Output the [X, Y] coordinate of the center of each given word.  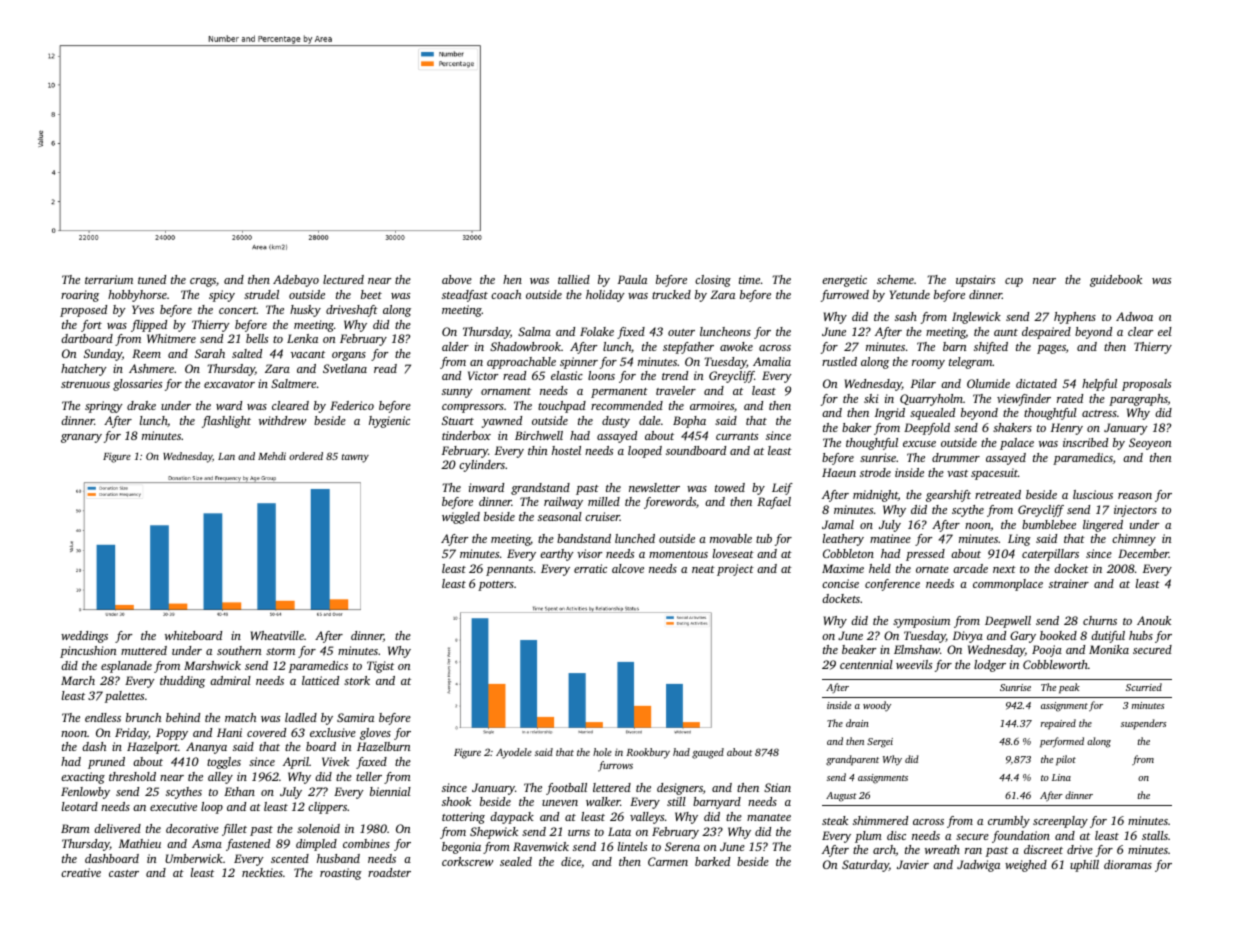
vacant [308, 354]
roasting [341, 874]
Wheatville [277, 635]
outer [681, 332]
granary [81, 438]
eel [1165, 331]
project [735, 570]
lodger [990, 666]
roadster [389, 872]
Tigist [380, 667]
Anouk [1154, 620]
